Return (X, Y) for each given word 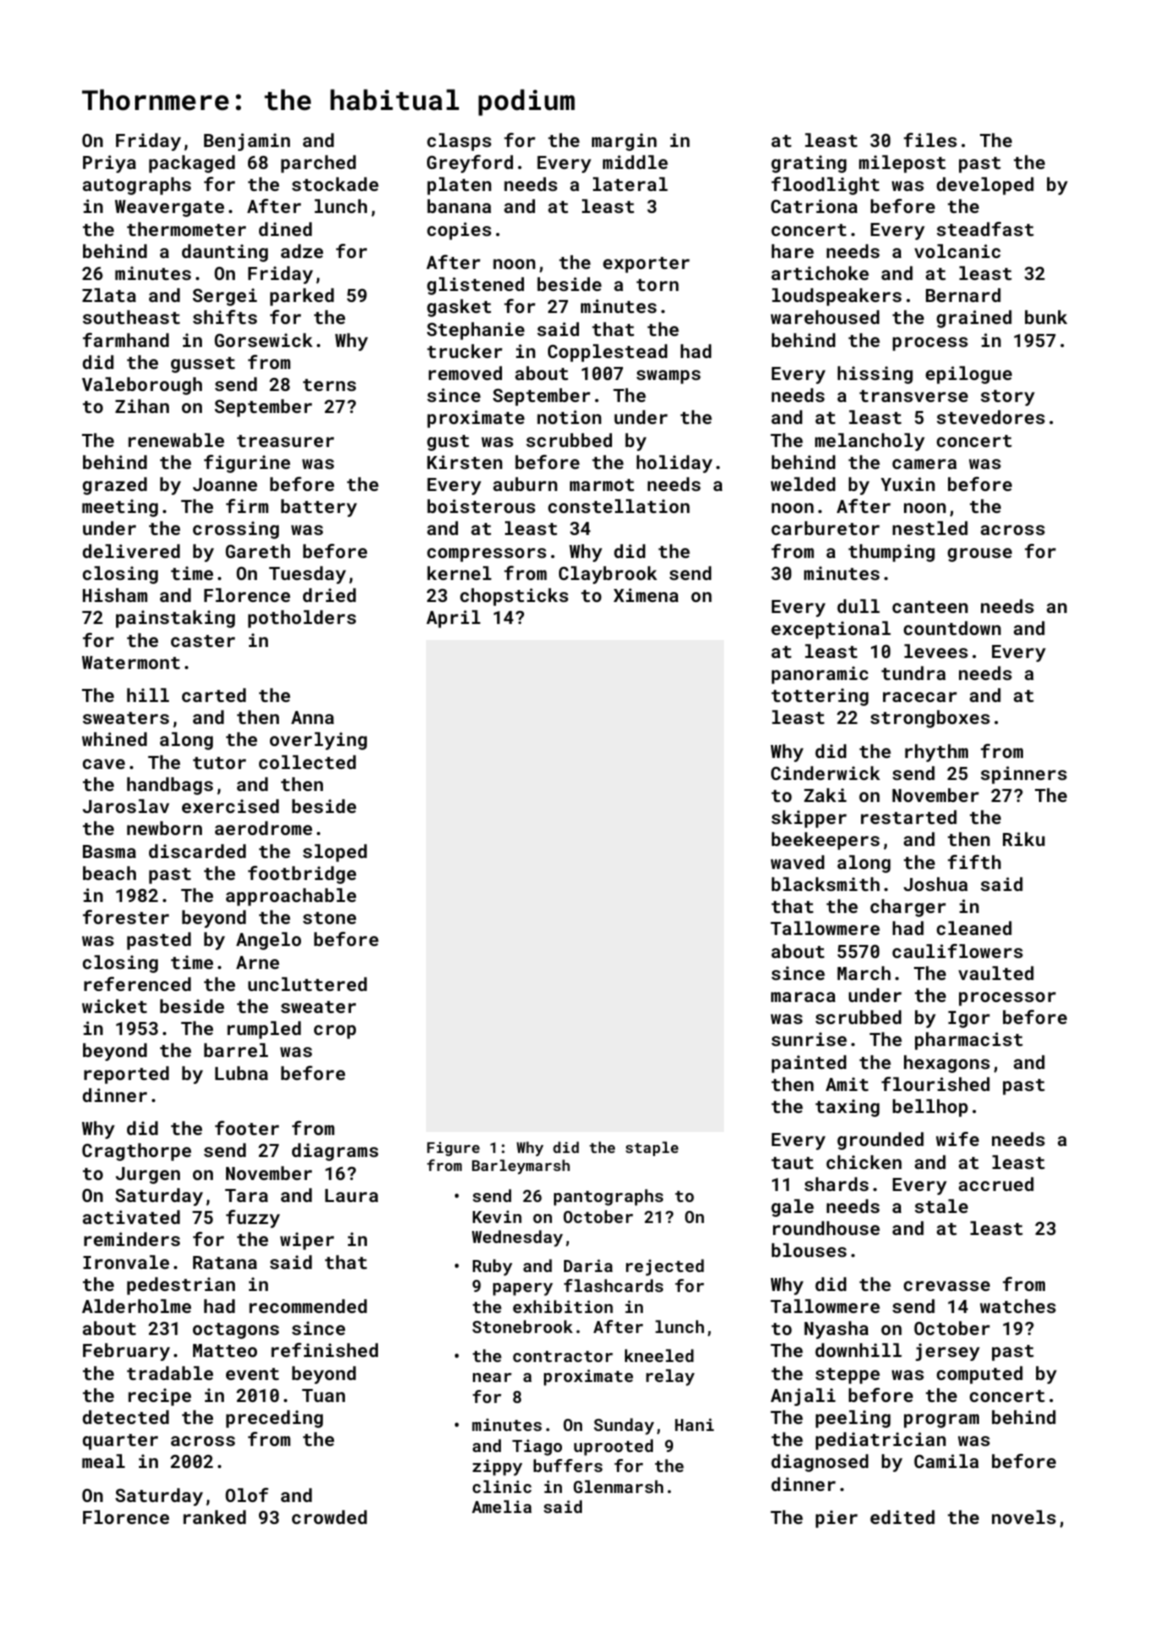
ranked (214, 1517)
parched (318, 164)
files (930, 140)
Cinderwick (825, 773)
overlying (318, 741)
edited (902, 1517)
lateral (630, 184)
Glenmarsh (618, 1486)
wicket (114, 1006)
